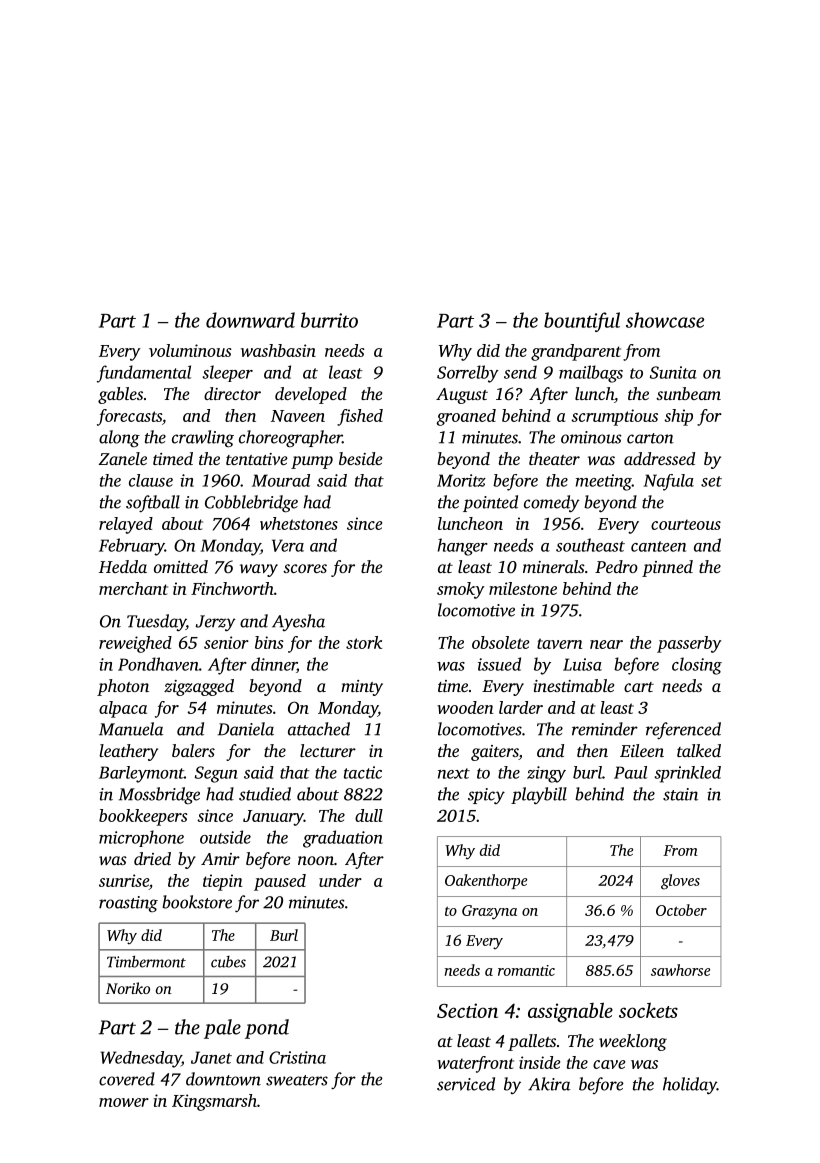 This page has width=820, height=1163. Describe the element at coordinates (123, 687) in the page. I see `photon` at that location.
